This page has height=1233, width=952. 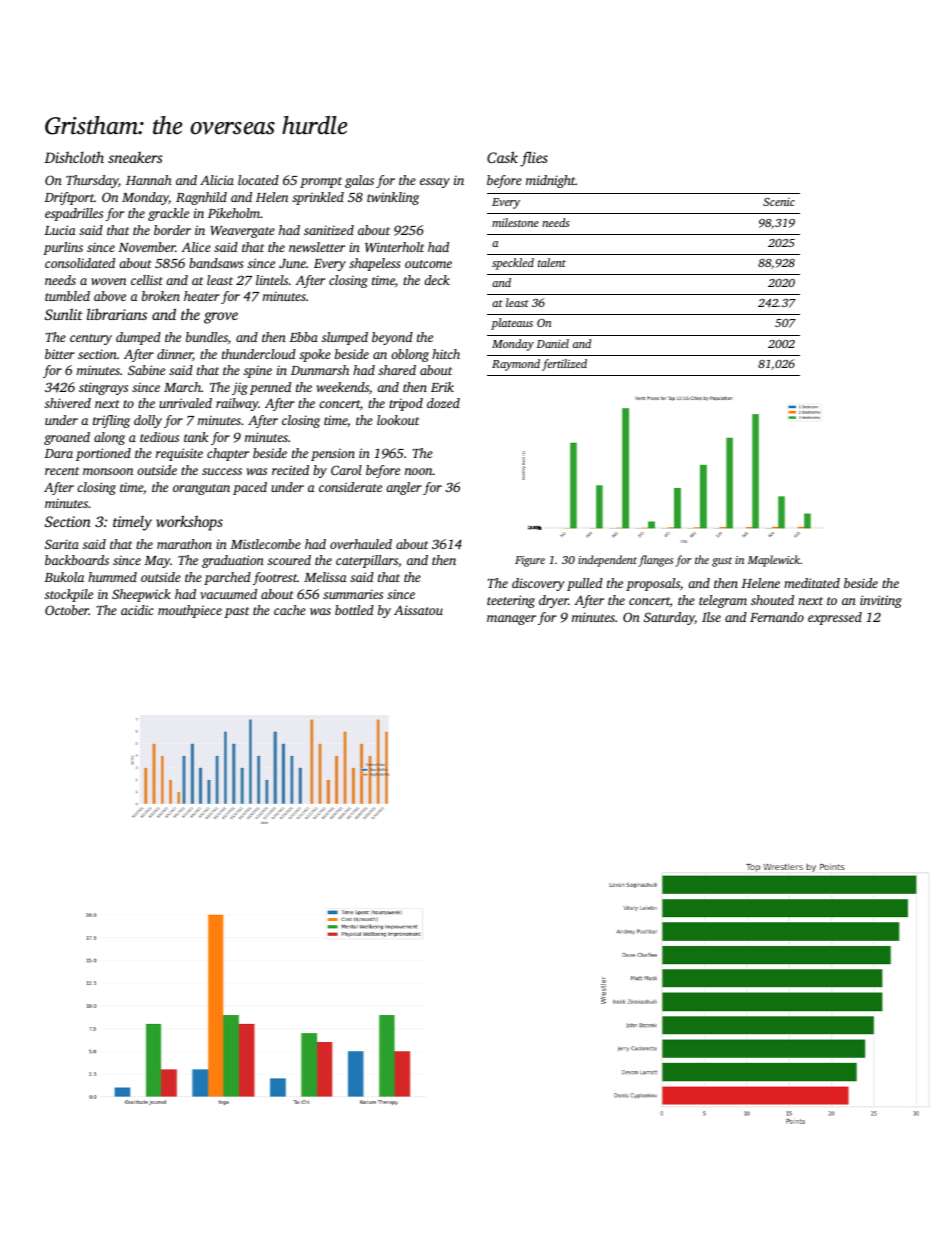 What do you see at coordinates (564, 365) in the page?
I see `fertilized` at bounding box center [564, 365].
